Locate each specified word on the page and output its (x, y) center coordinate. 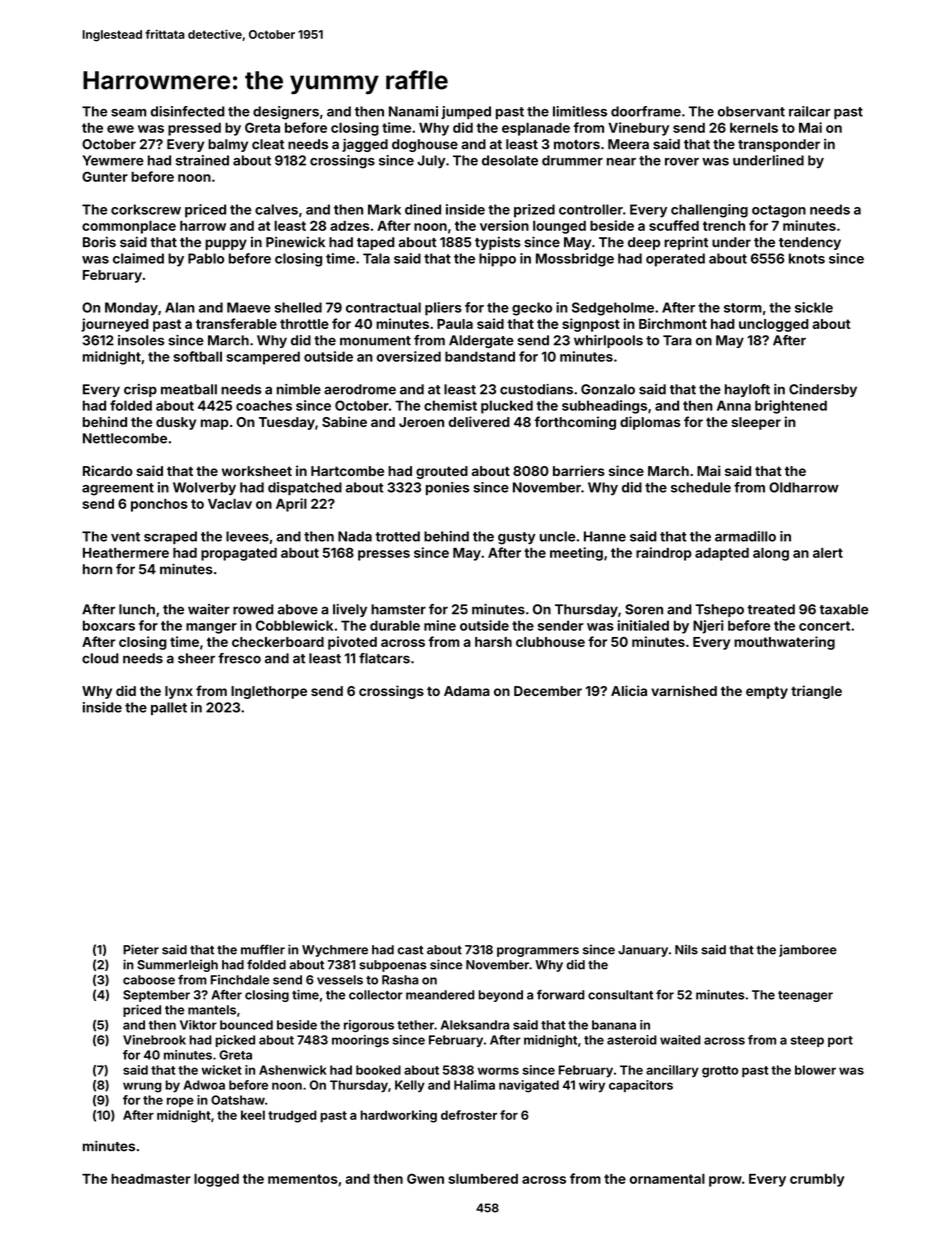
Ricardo (108, 470)
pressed (194, 129)
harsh (493, 642)
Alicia (629, 690)
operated (675, 260)
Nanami (413, 111)
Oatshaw (238, 1100)
